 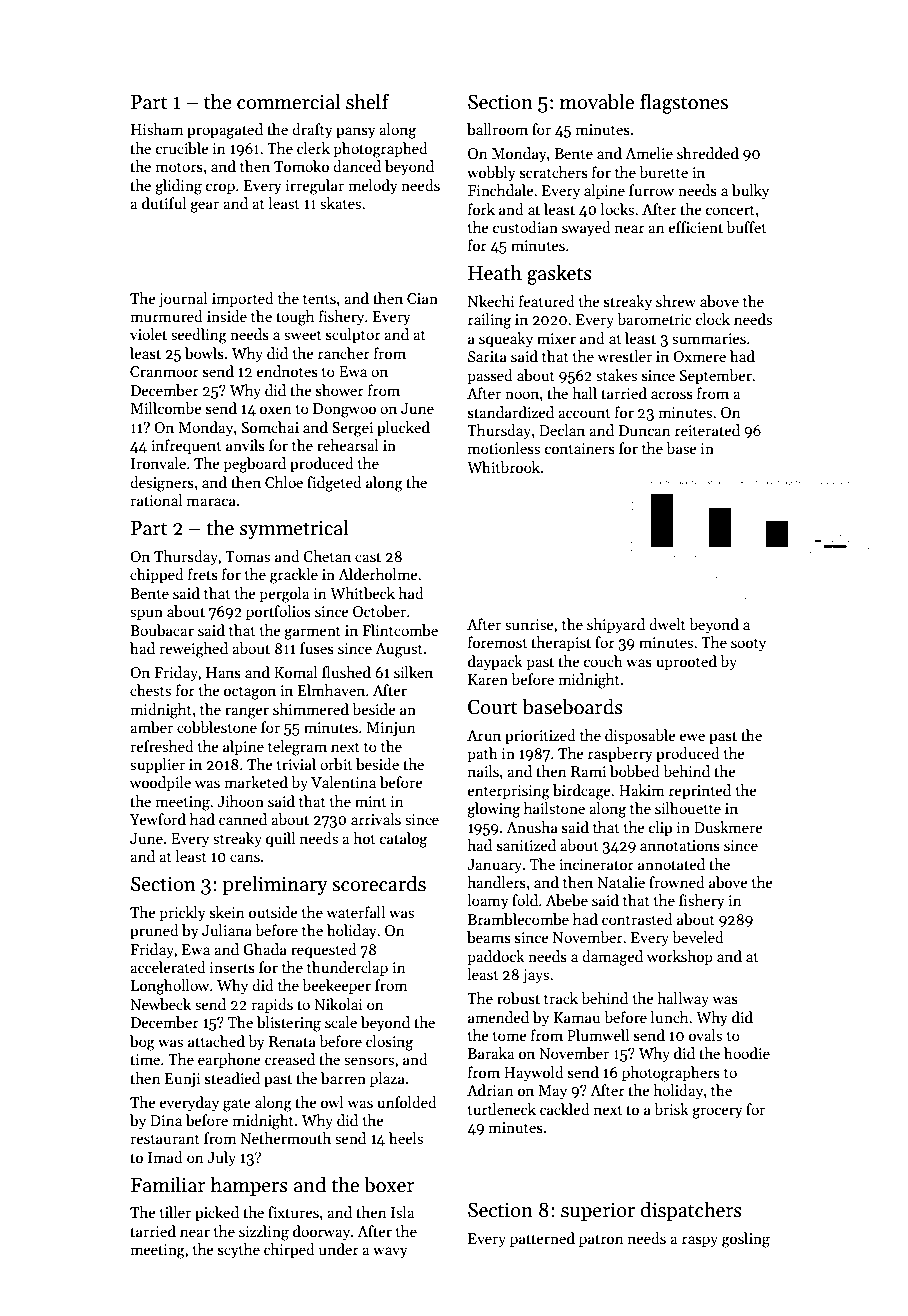 I want to click on lunch, so click(x=669, y=1017).
